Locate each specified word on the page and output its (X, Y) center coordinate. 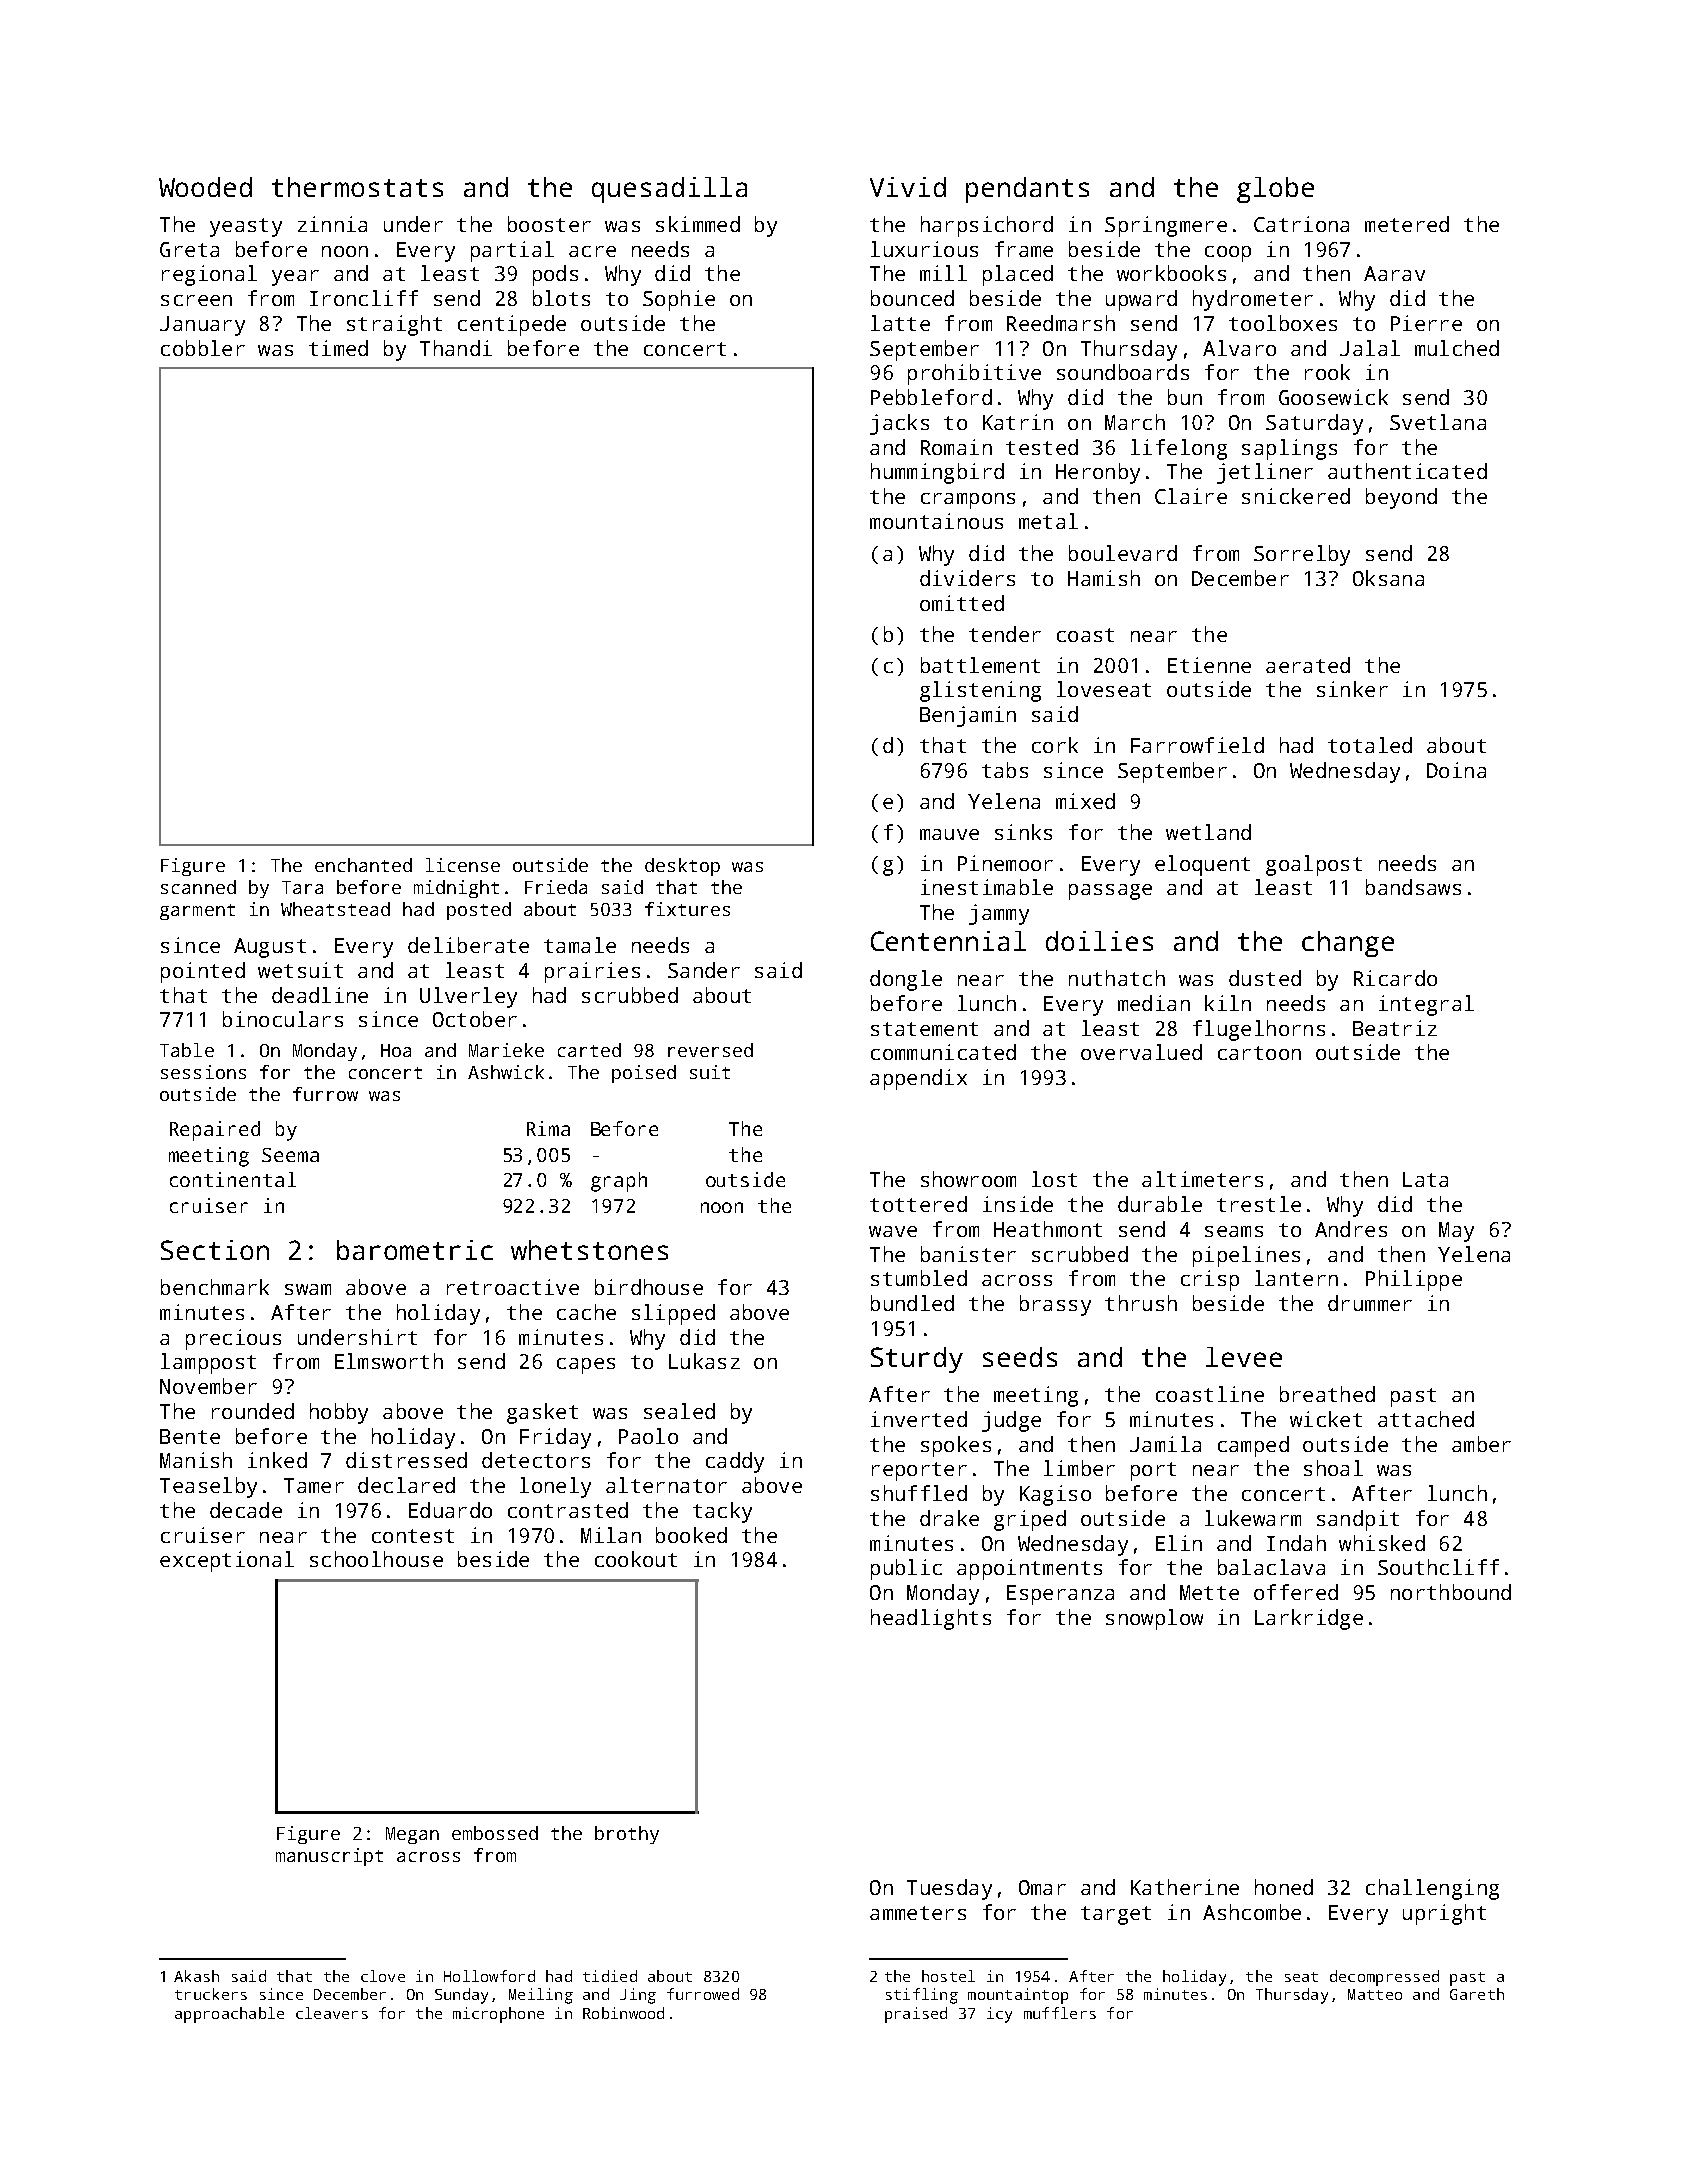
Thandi (456, 348)
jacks (899, 424)
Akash (196, 1976)
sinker (1352, 689)
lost (1054, 1179)
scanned (198, 887)
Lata (1425, 1179)
